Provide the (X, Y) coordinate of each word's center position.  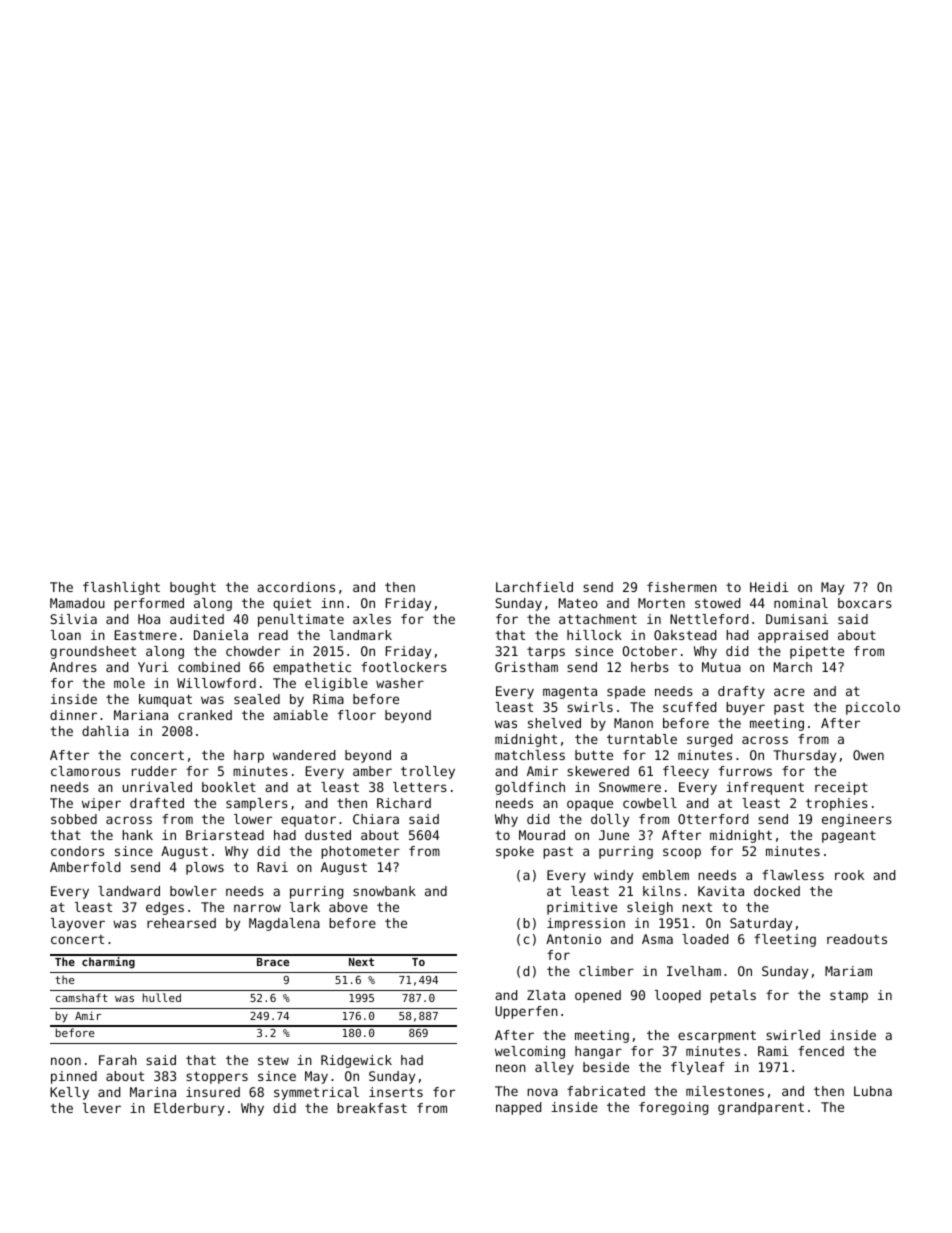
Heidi (769, 587)
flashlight (121, 588)
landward (129, 891)
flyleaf (698, 1068)
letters (420, 787)
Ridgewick (356, 1061)
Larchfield (534, 587)
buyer (745, 708)
